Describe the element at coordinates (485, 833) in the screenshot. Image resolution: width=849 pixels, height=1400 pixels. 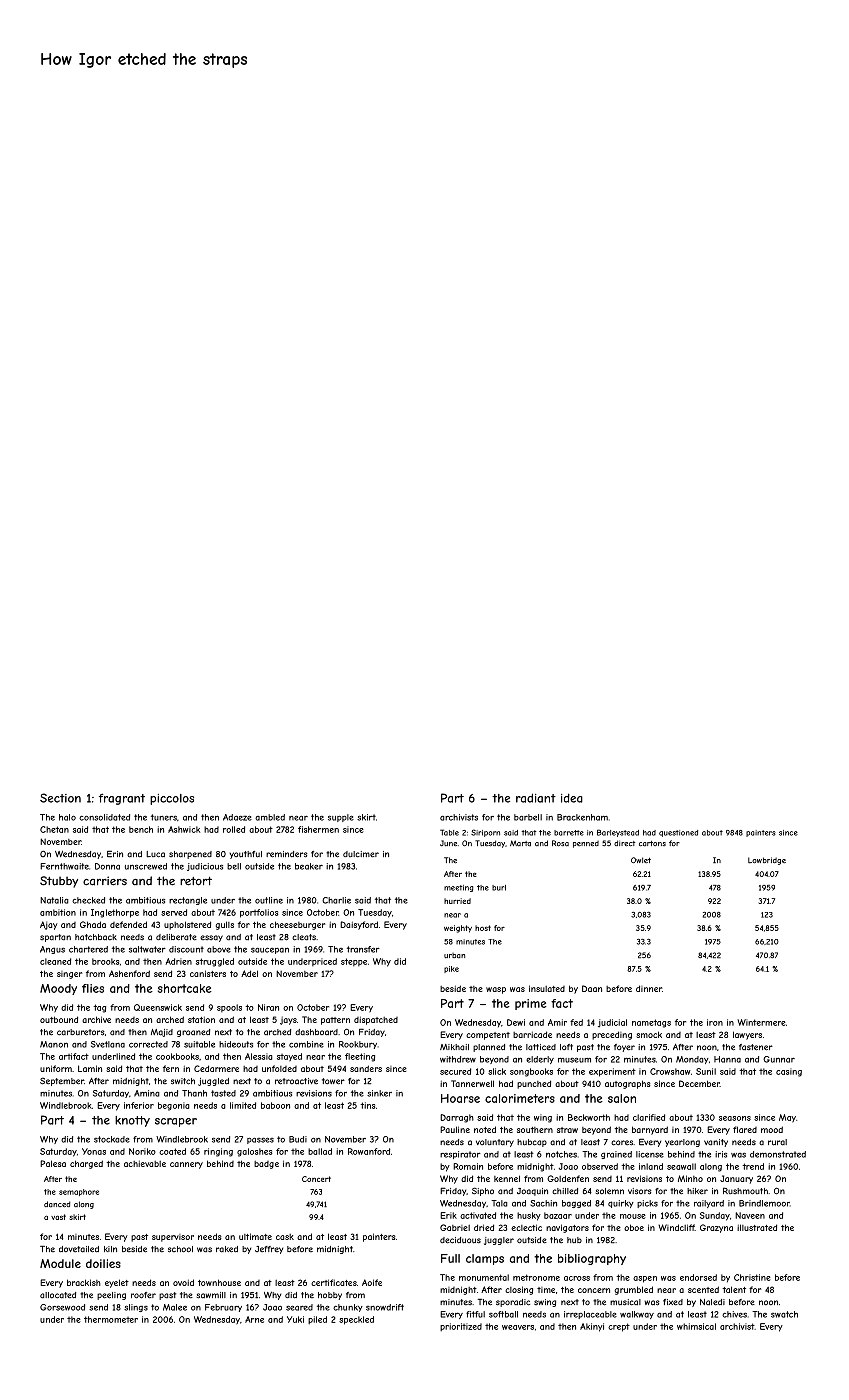
I see `Siriporn` at that location.
